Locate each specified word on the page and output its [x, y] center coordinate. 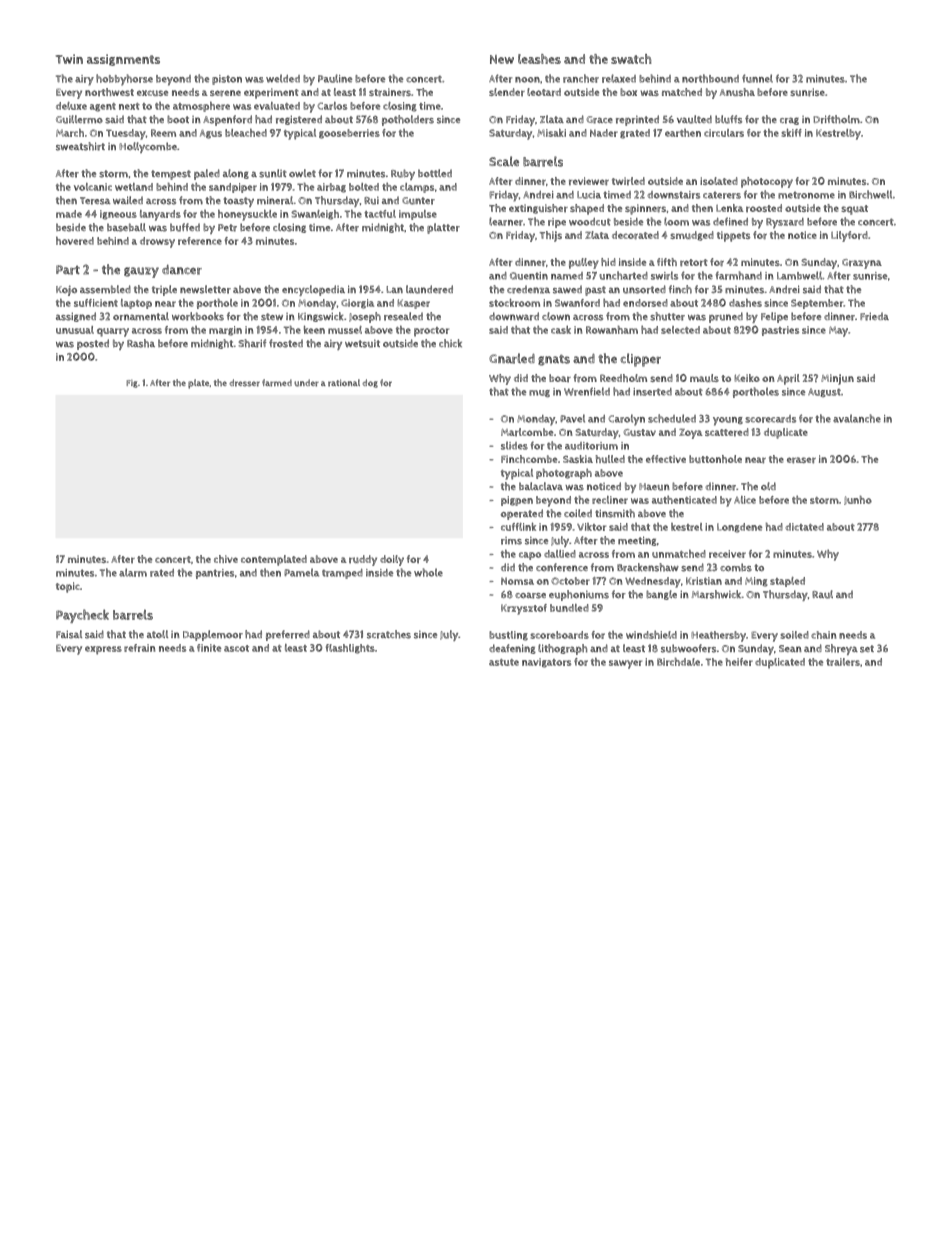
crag [789, 121]
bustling [508, 636]
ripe [557, 223]
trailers [843, 662]
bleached [246, 132]
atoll [157, 634]
